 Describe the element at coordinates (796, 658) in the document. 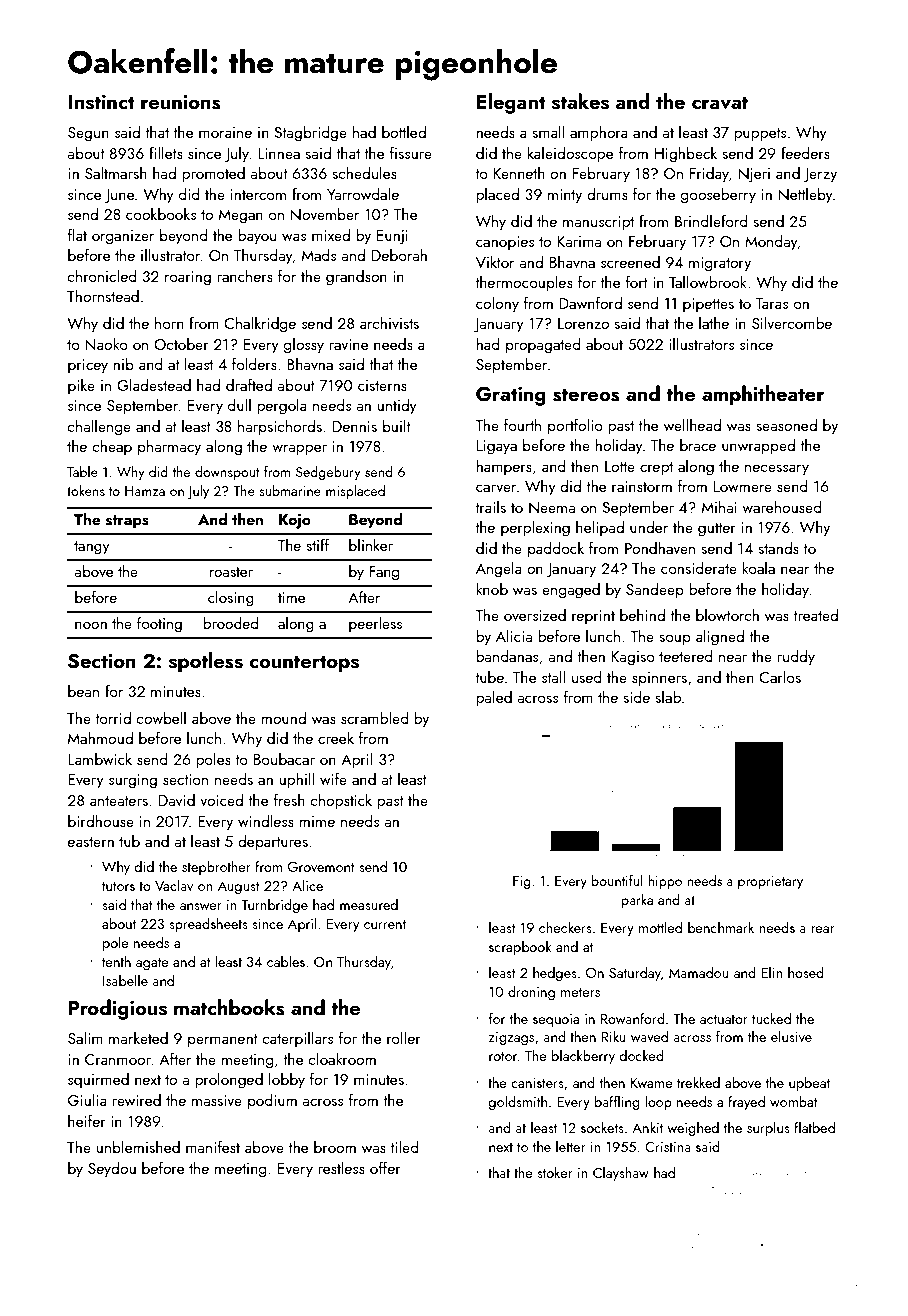

I see `ruddy` at that location.
